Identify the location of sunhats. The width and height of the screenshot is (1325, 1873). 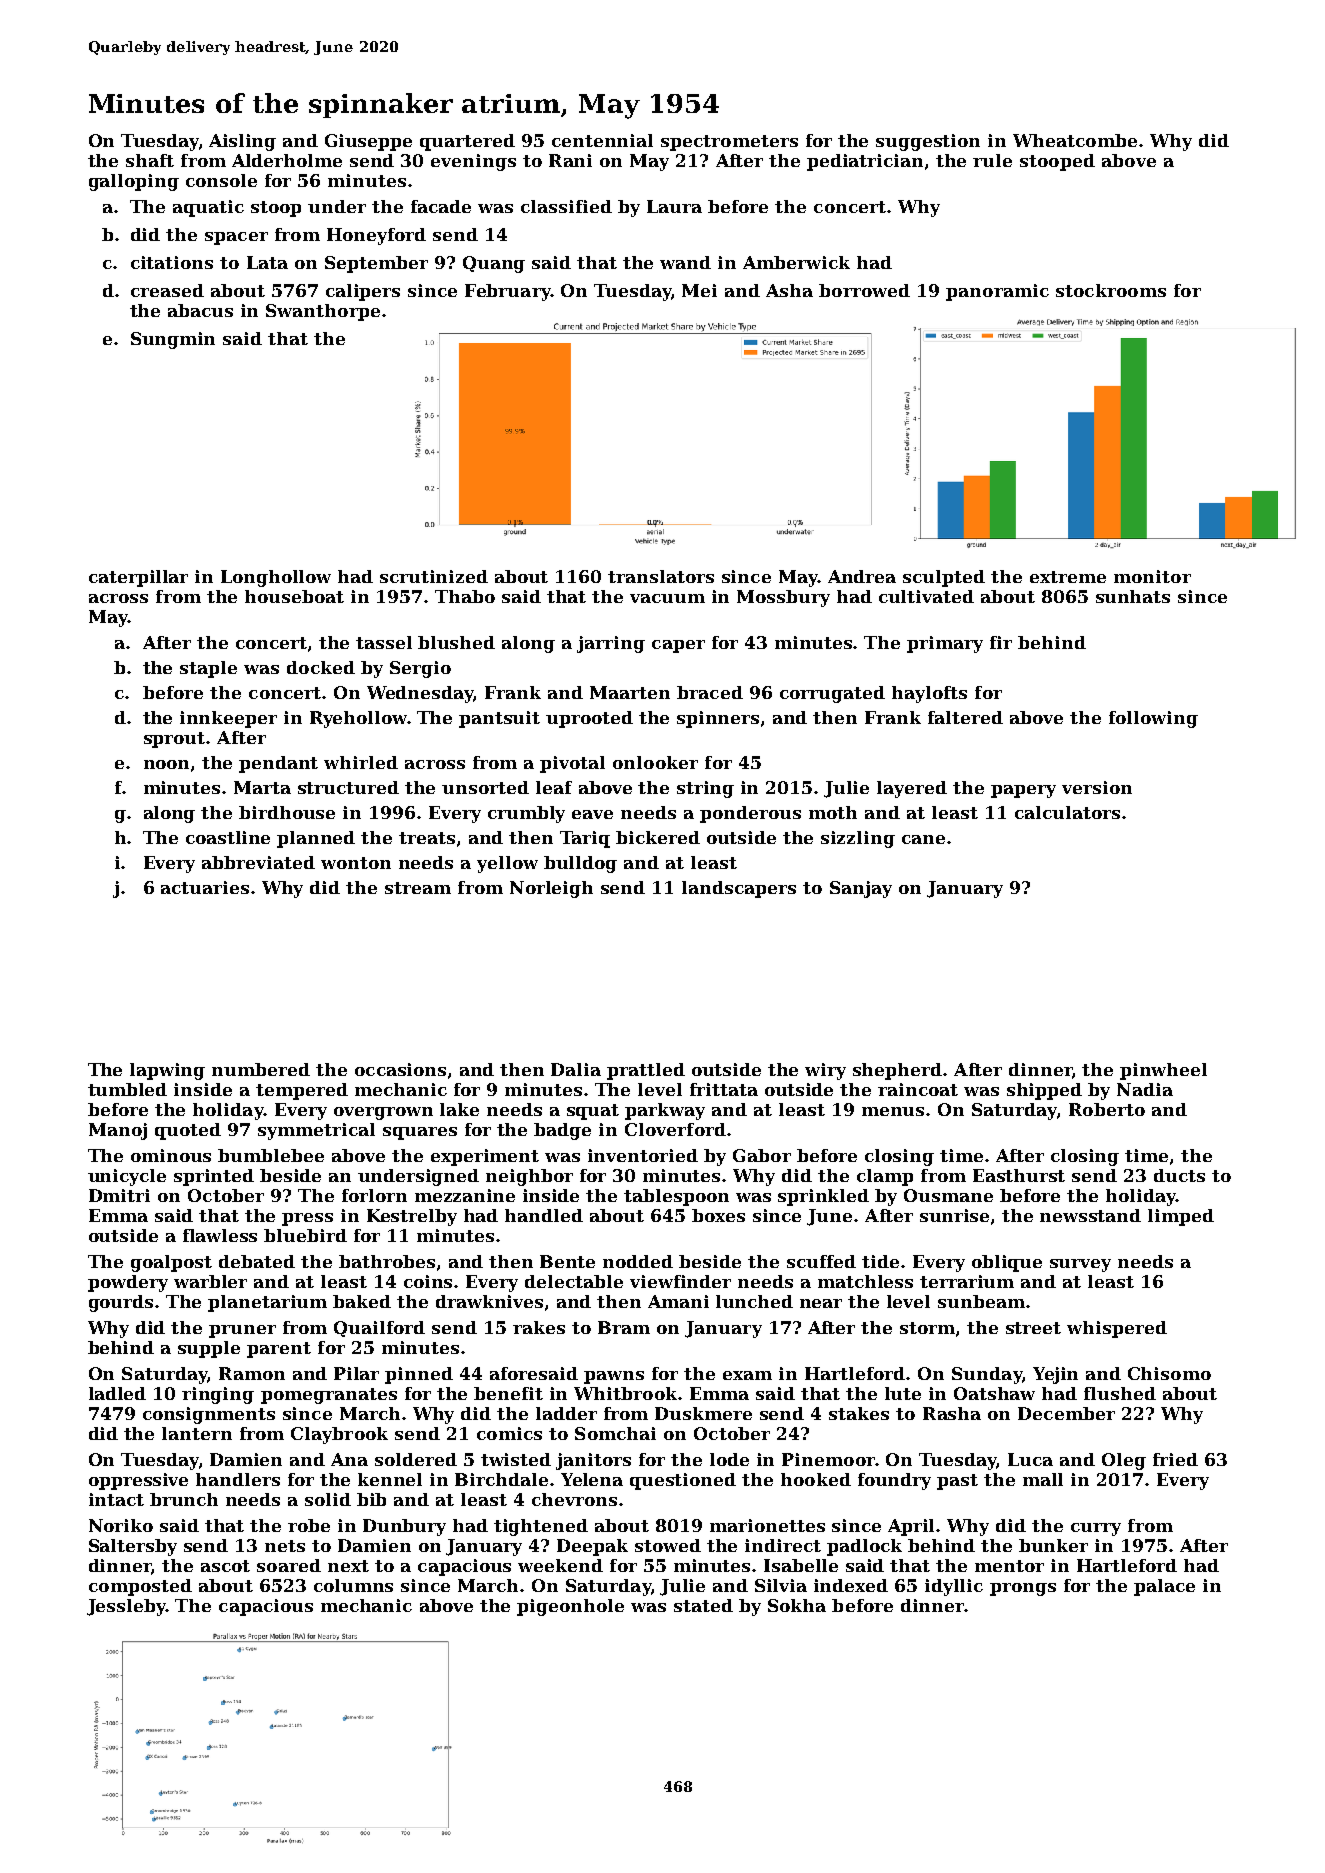
(1133, 596).
